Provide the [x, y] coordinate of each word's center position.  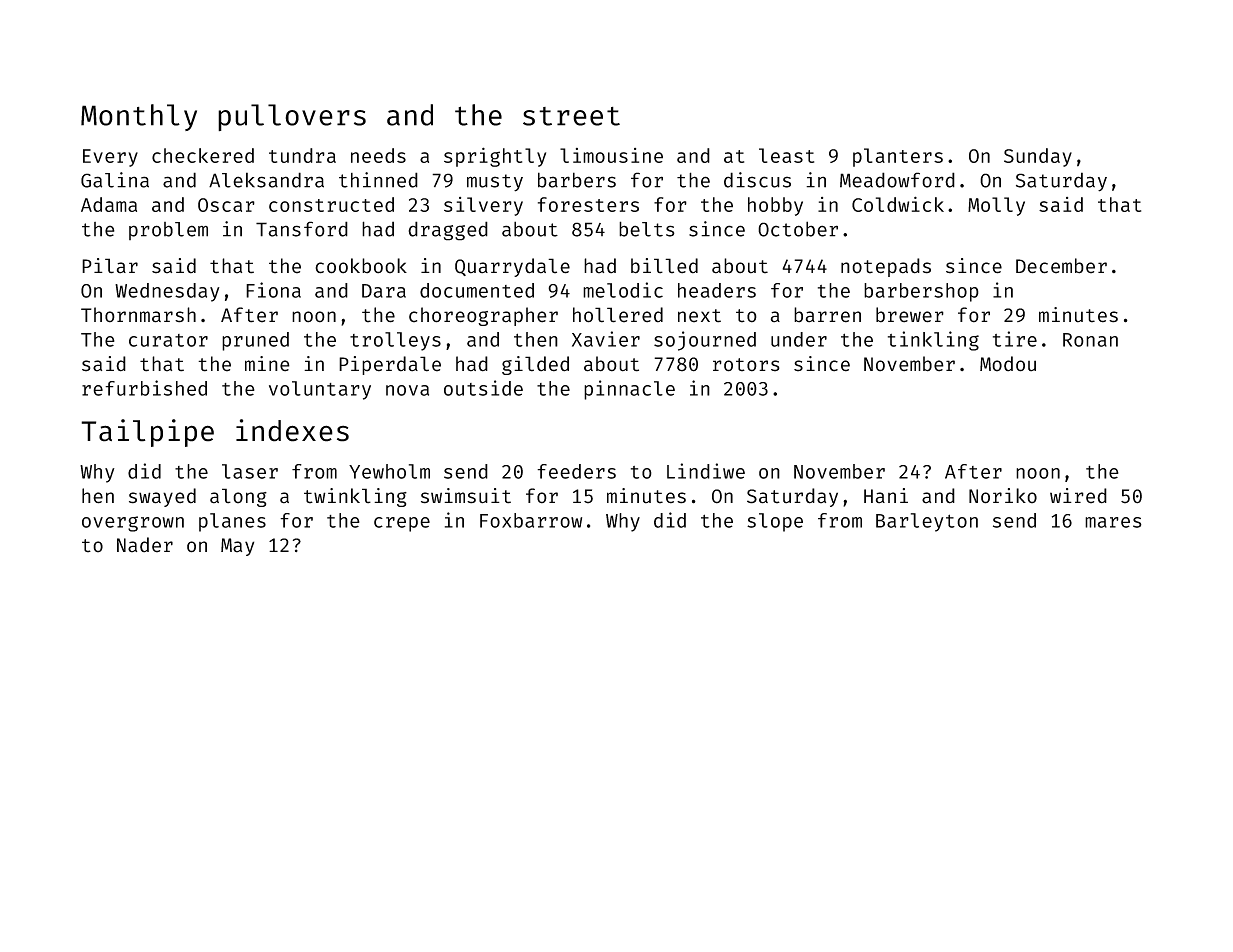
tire [1015, 339]
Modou [1008, 364]
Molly [996, 206]
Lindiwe [706, 471]
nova [407, 390]
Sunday [1038, 157]
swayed [162, 497]
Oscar [226, 205]
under [799, 339]
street [571, 116]
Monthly [139, 117]
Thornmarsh [138, 315]
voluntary [320, 390]
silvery [483, 206]
